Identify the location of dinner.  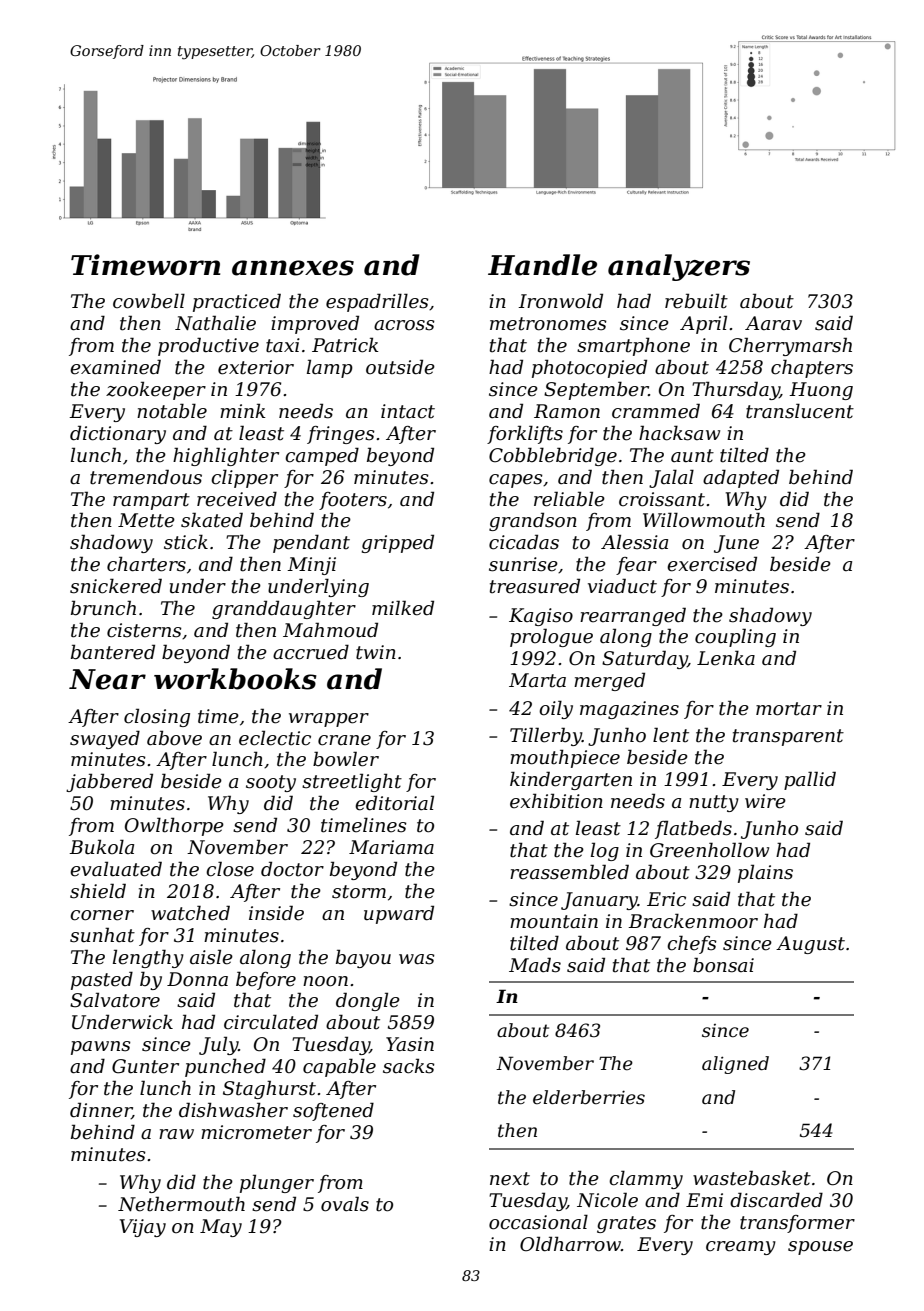
(101, 1110).
